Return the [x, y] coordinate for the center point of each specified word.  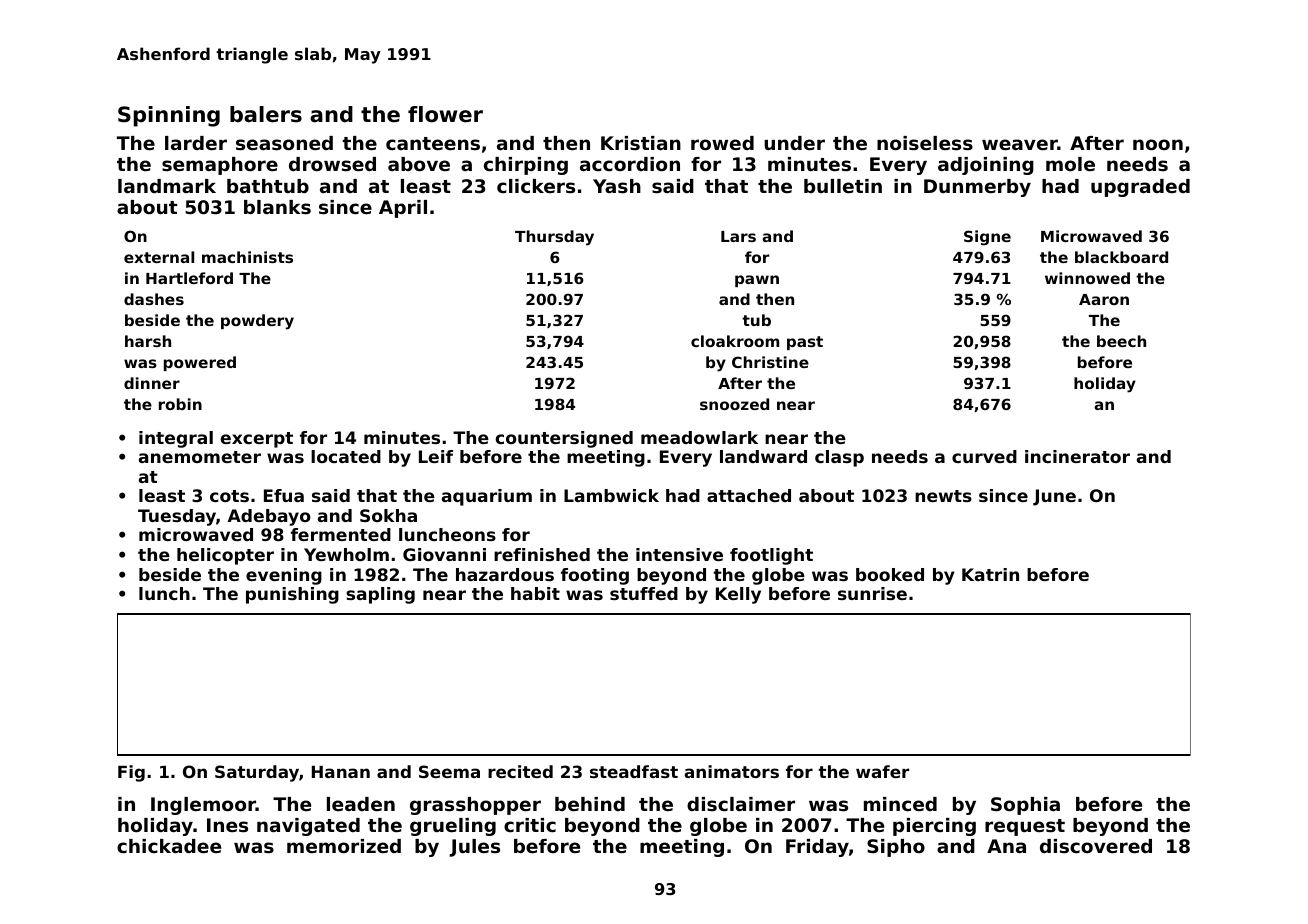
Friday [817, 848]
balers [266, 114]
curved [984, 456]
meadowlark [699, 437]
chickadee [169, 846]
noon [1158, 144]
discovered [1096, 846]
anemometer [200, 457]
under [794, 143]
